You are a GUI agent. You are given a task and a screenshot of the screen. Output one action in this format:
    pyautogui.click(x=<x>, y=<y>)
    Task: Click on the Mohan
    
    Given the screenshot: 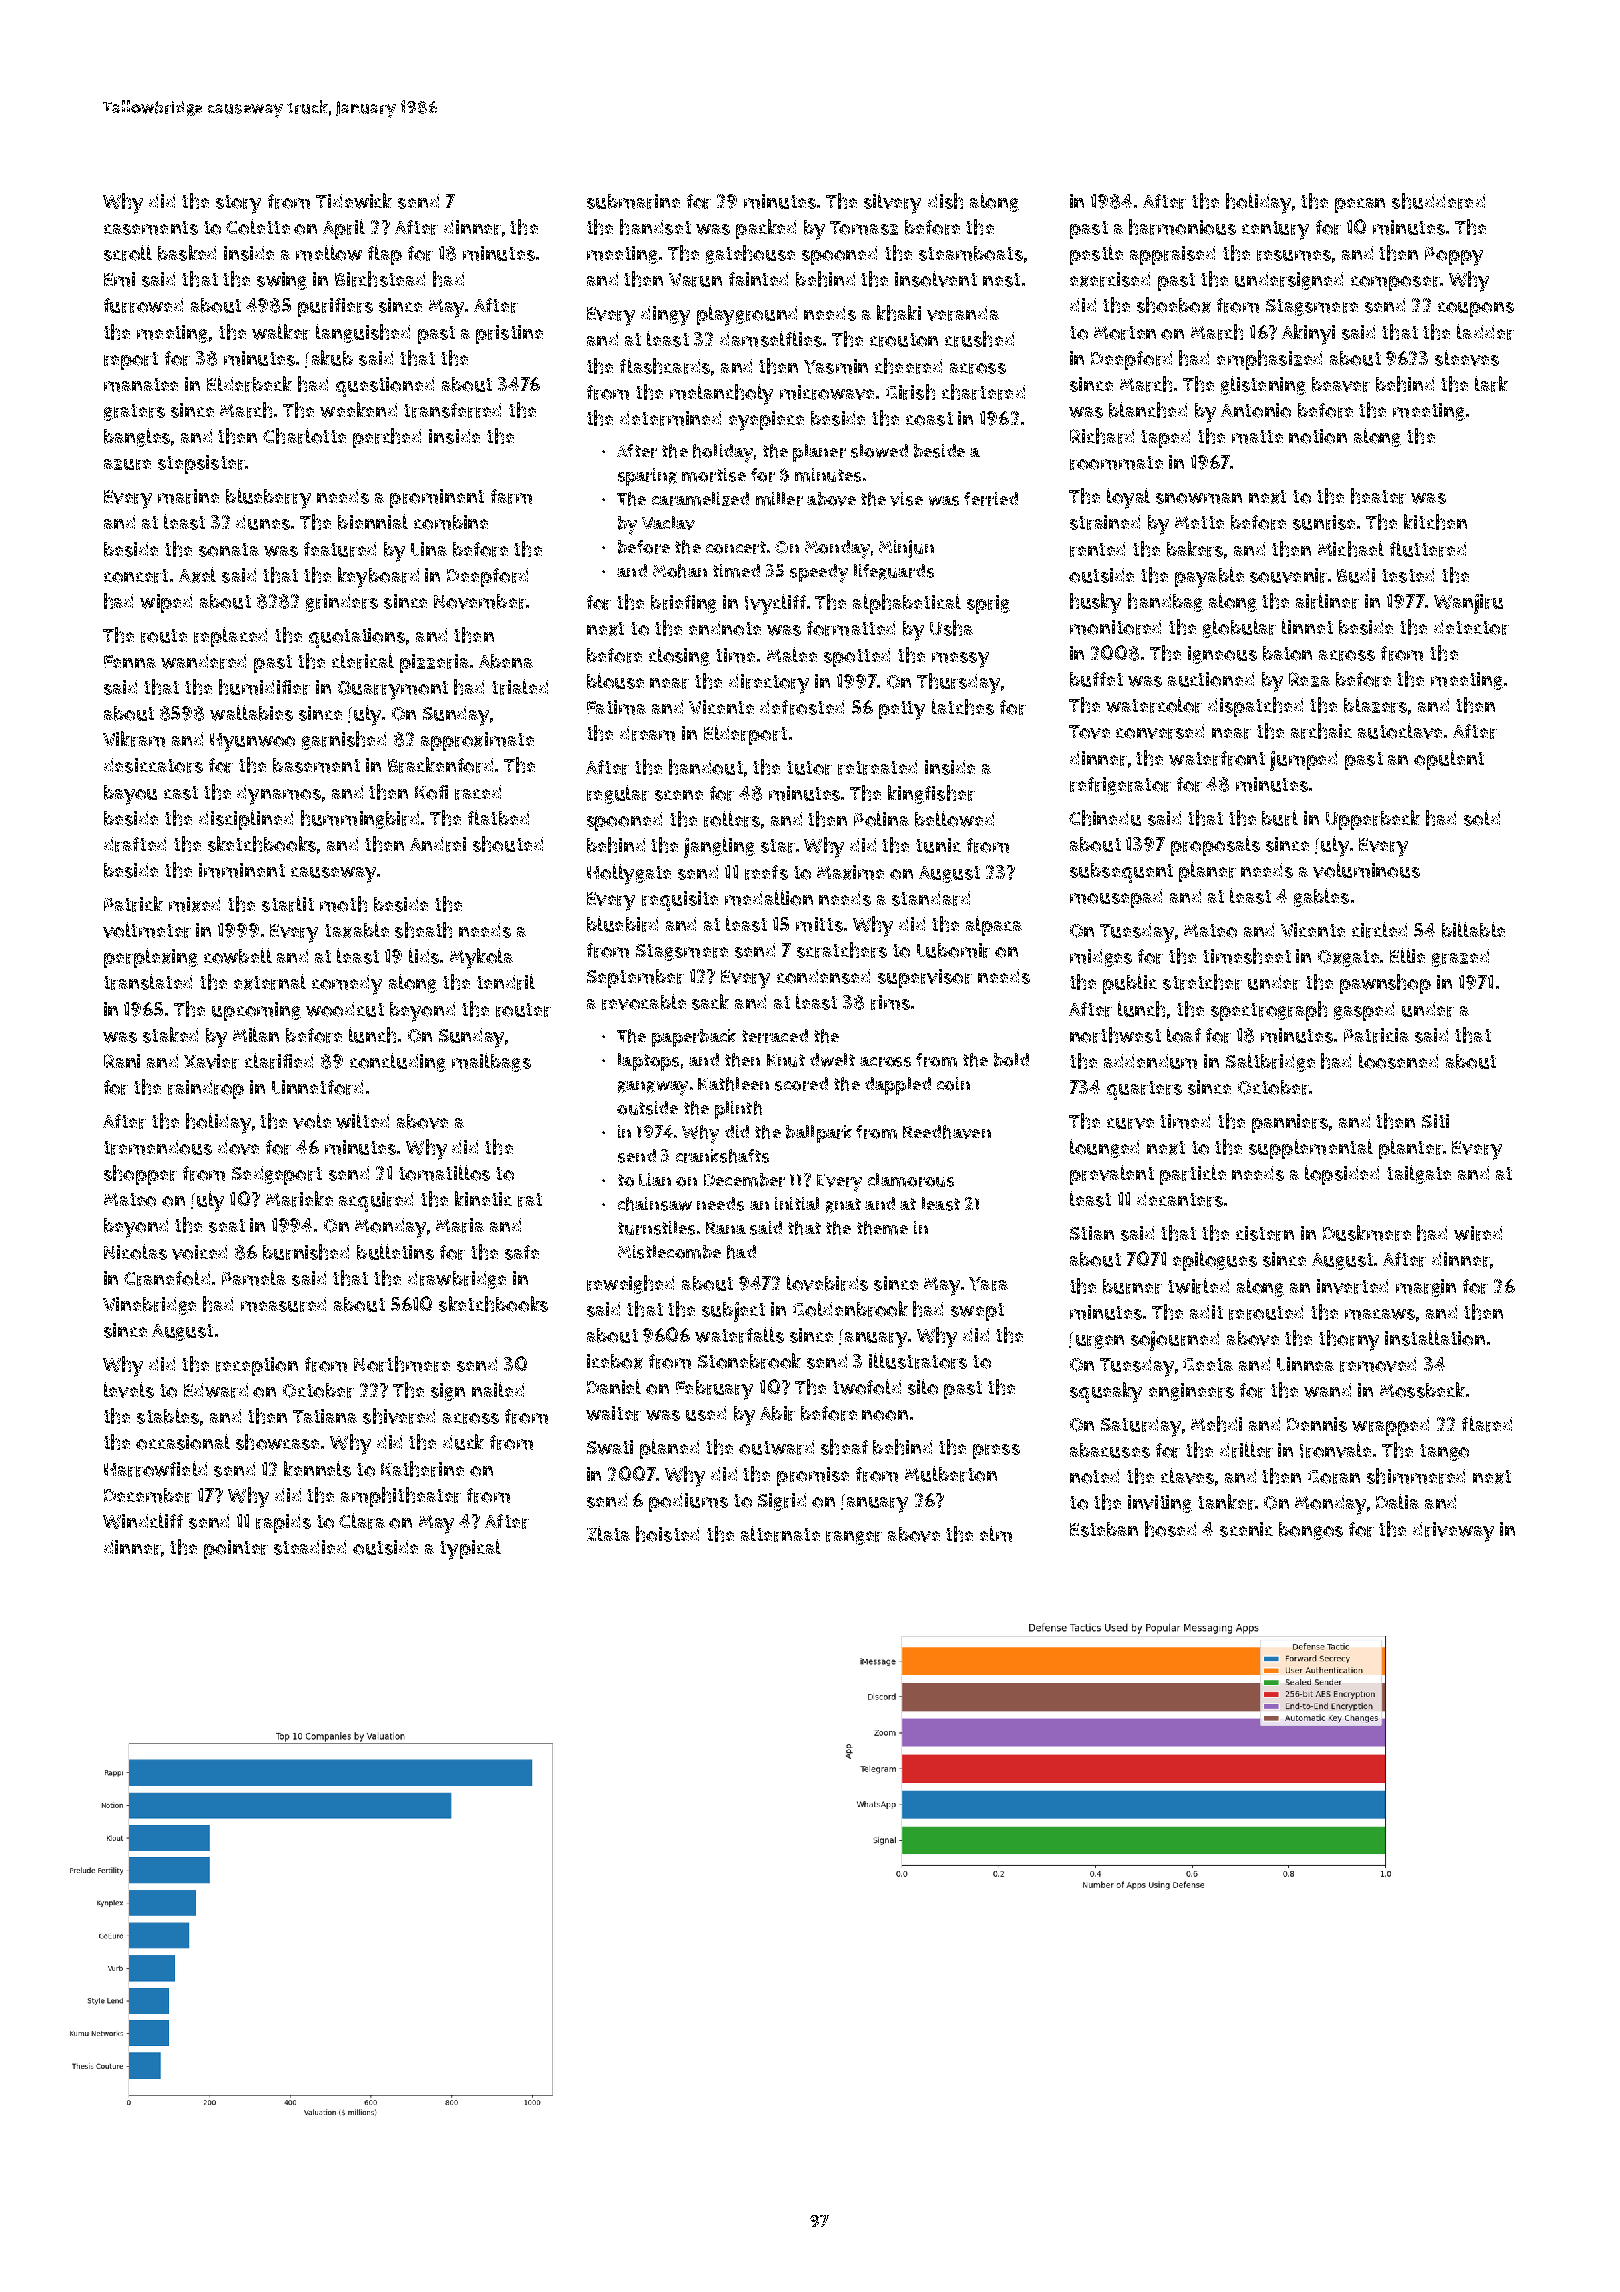 What is the action you would take?
    pyautogui.click(x=680, y=571)
